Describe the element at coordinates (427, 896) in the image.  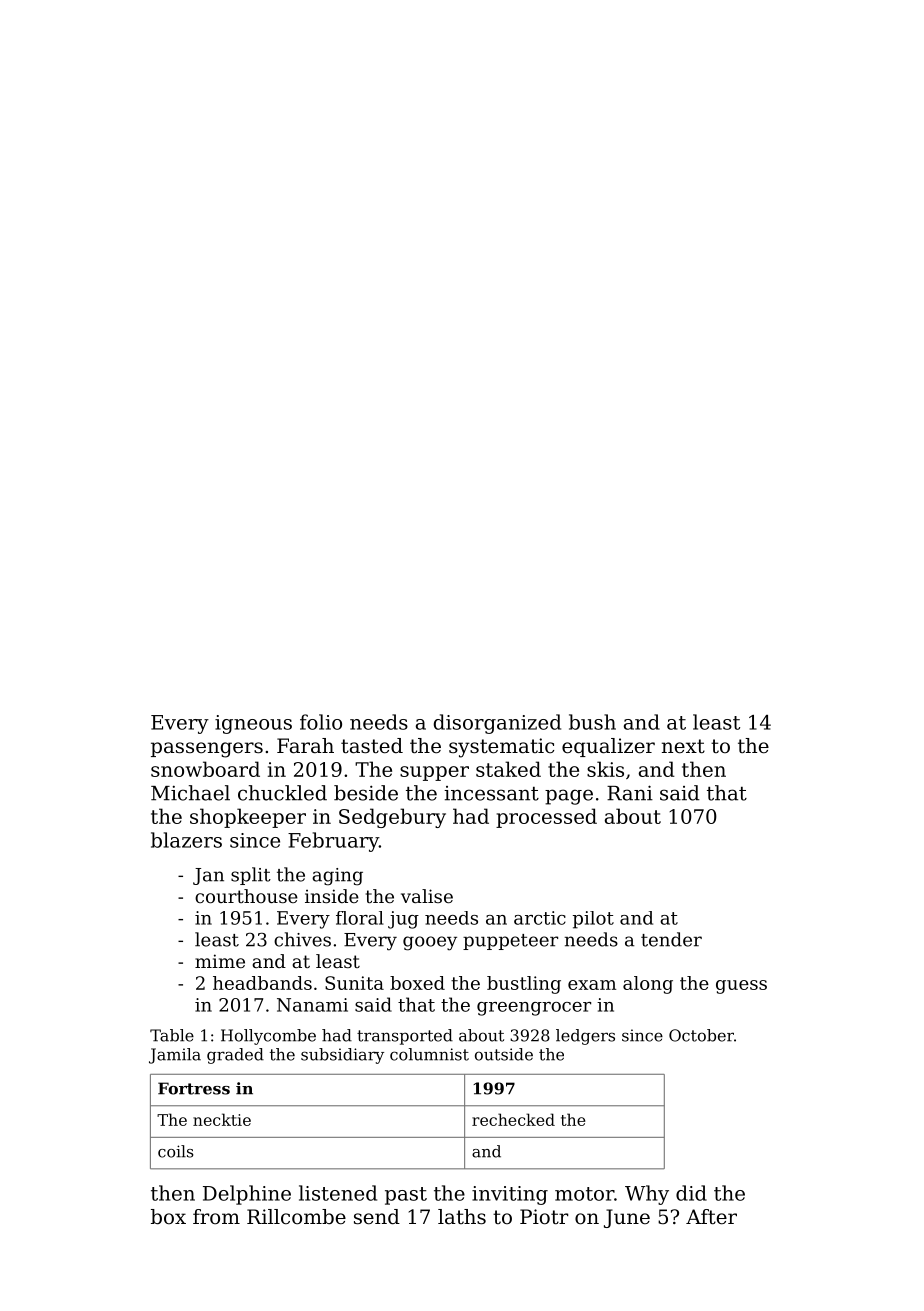
I see `valise` at that location.
